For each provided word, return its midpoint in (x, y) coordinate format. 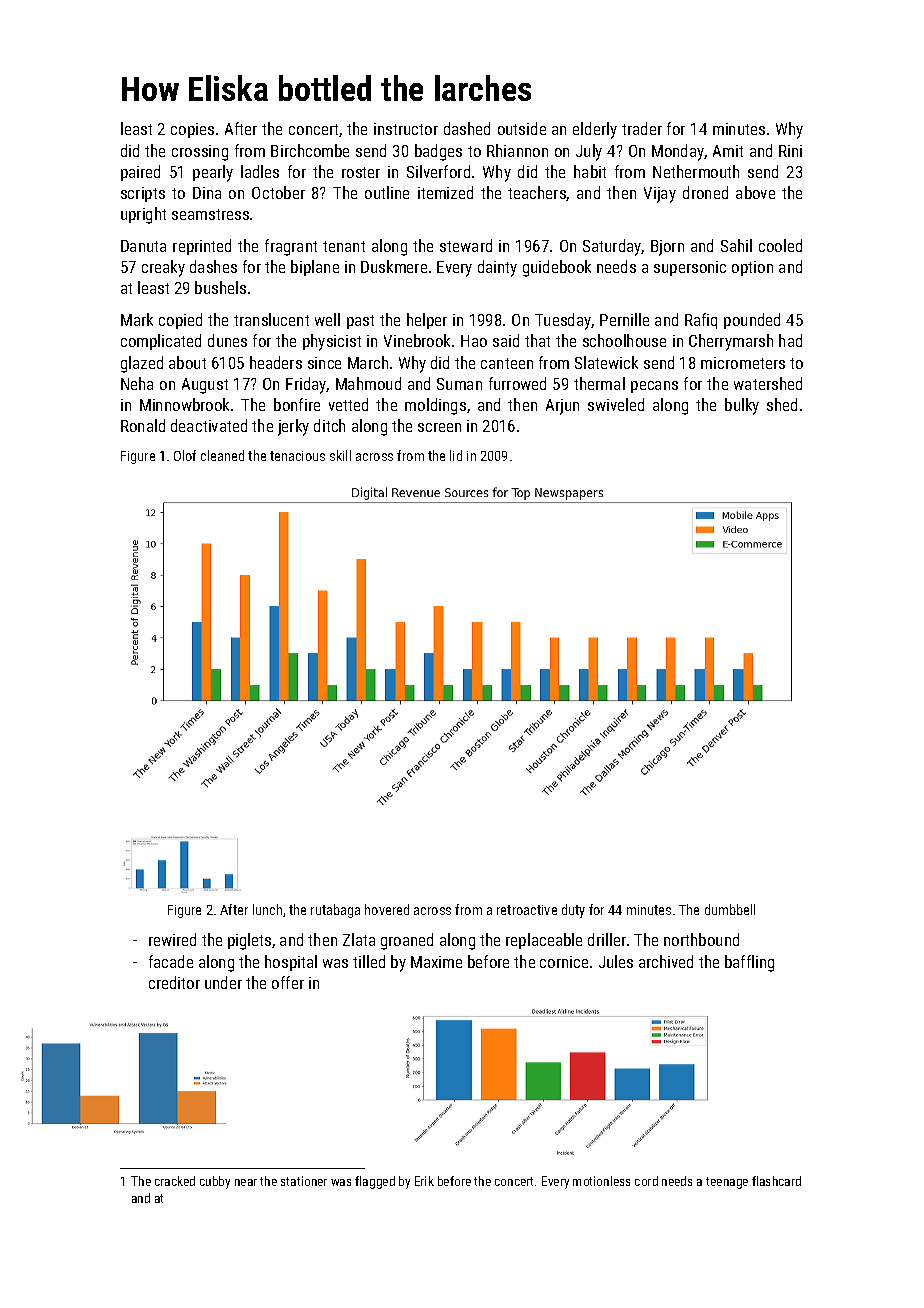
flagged (375, 1182)
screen (439, 427)
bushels (220, 287)
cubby (215, 1182)
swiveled (616, 404)
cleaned (222, 455)
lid (456, 455)
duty (573, 911)
